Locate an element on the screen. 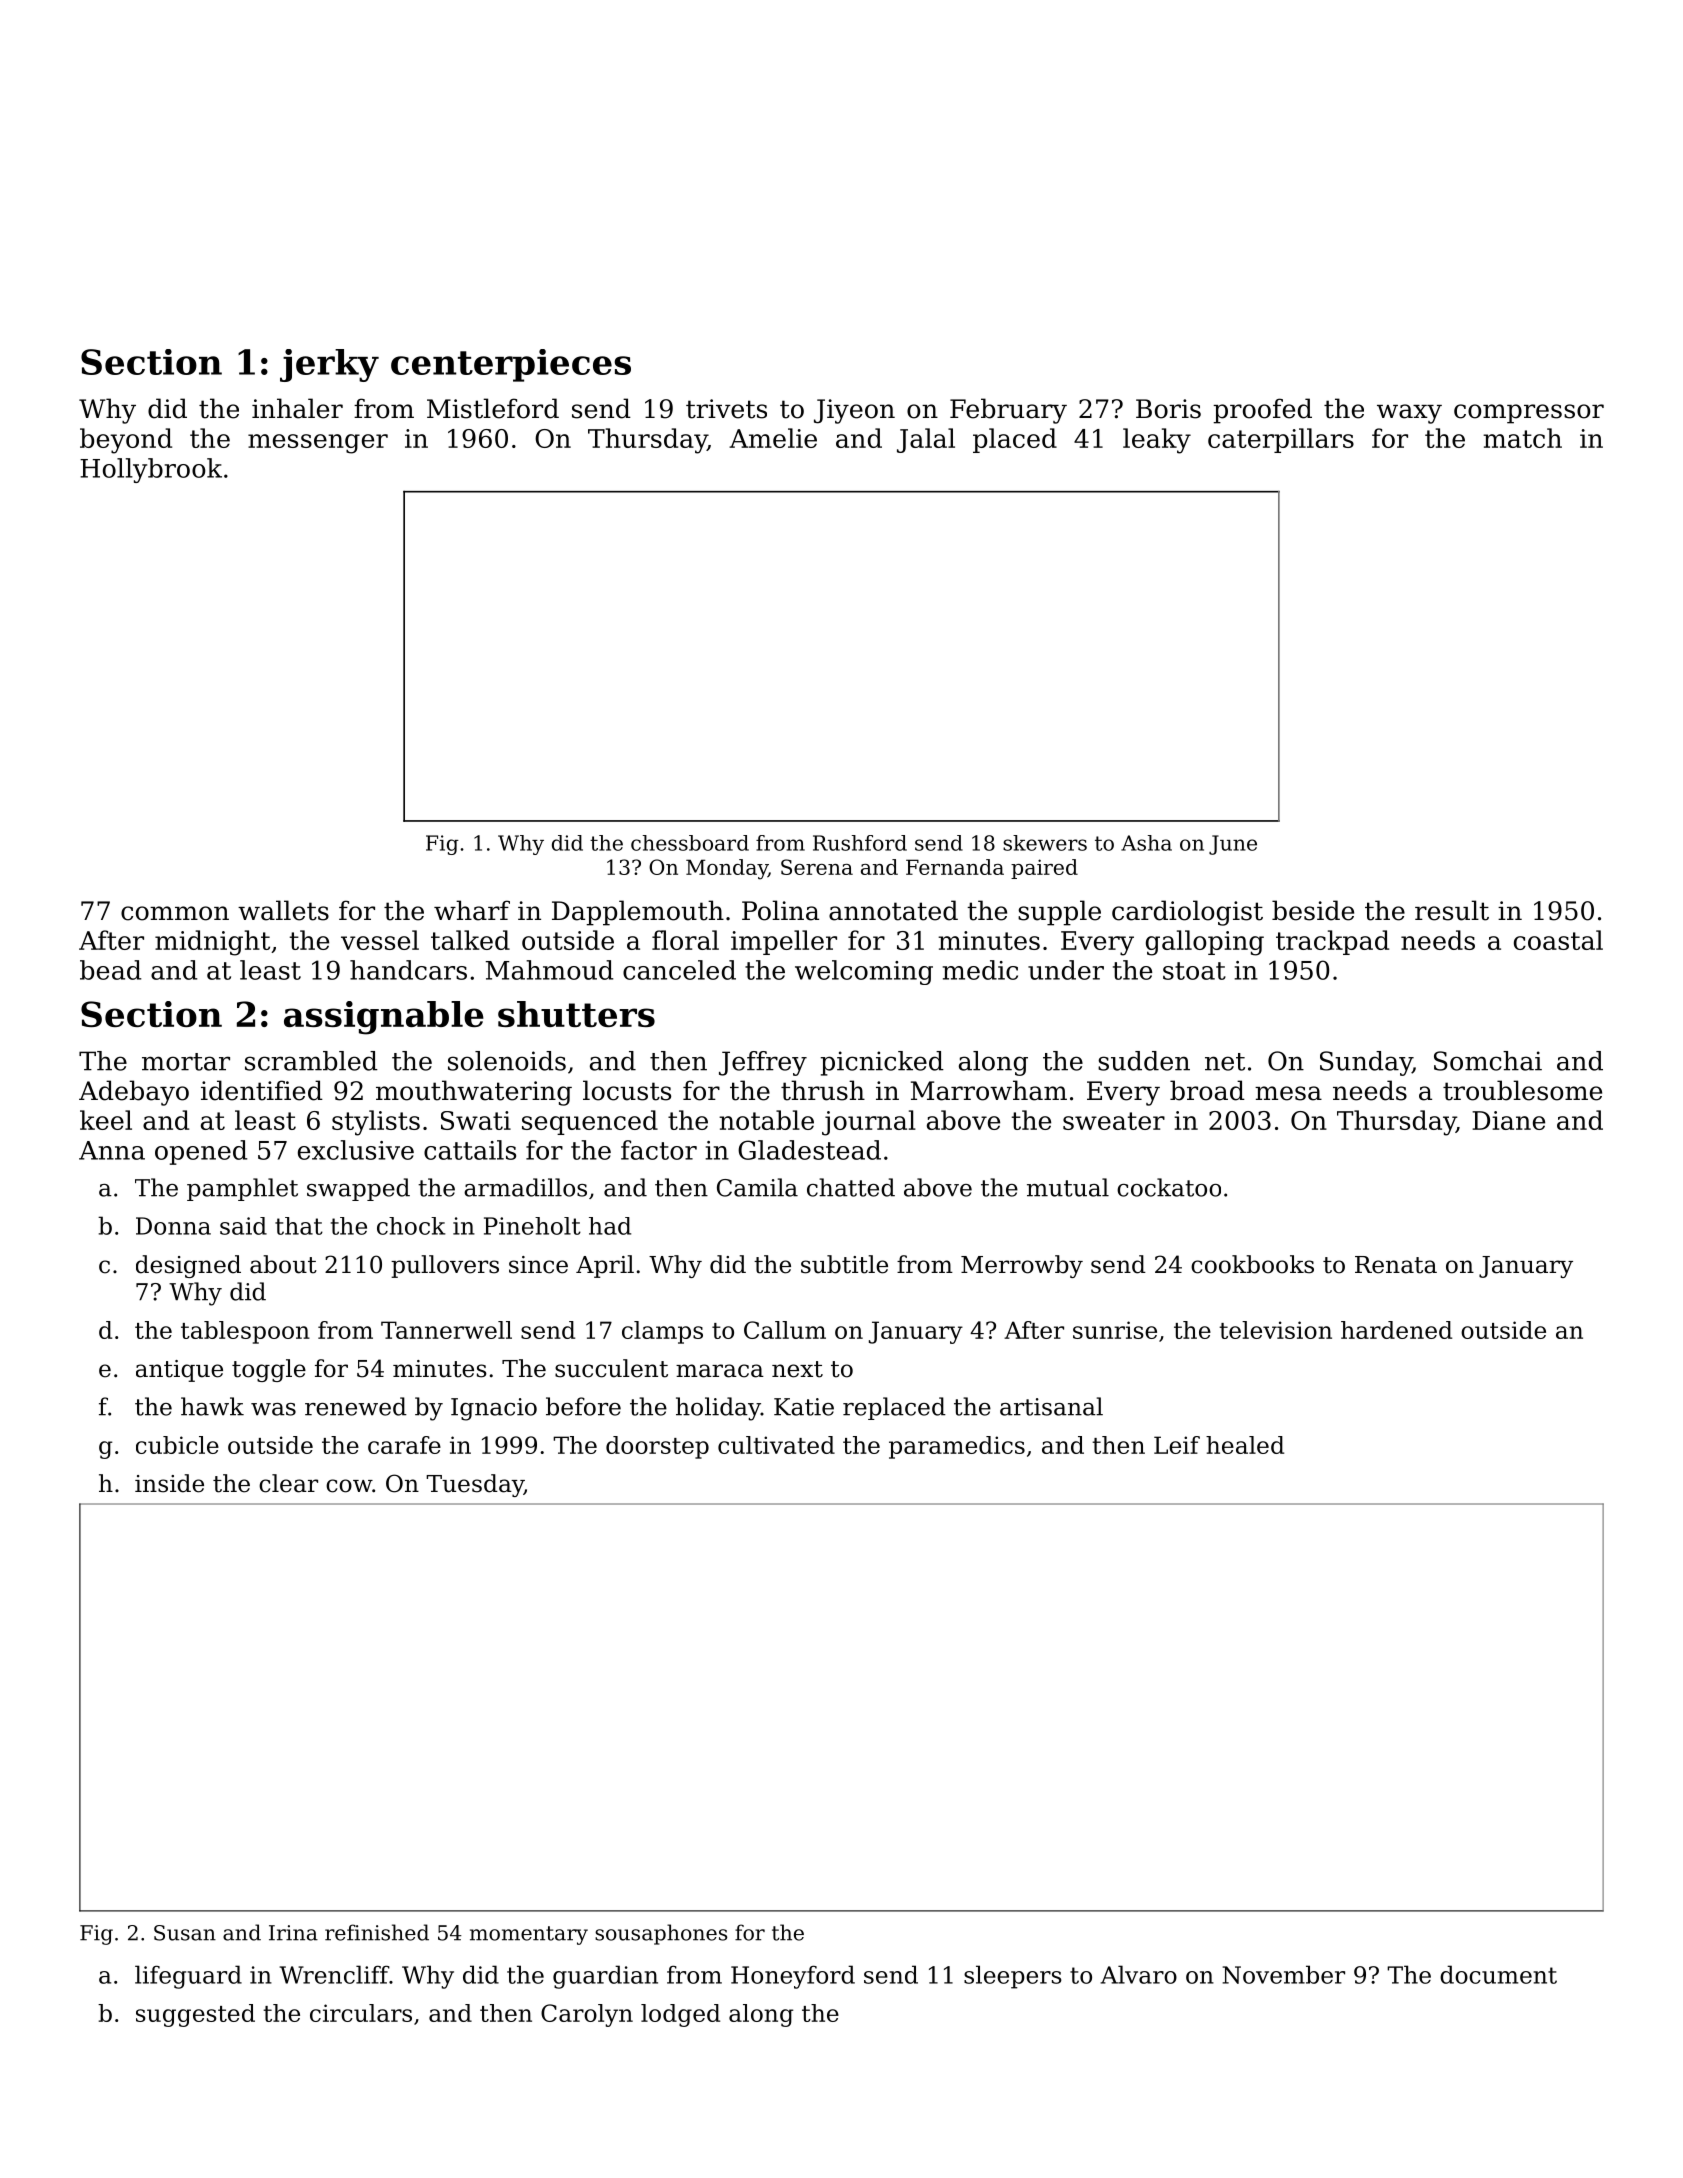 The height and width of the screenshot is (2178, 1683). suggested is located at coordinates (195, 2015).
